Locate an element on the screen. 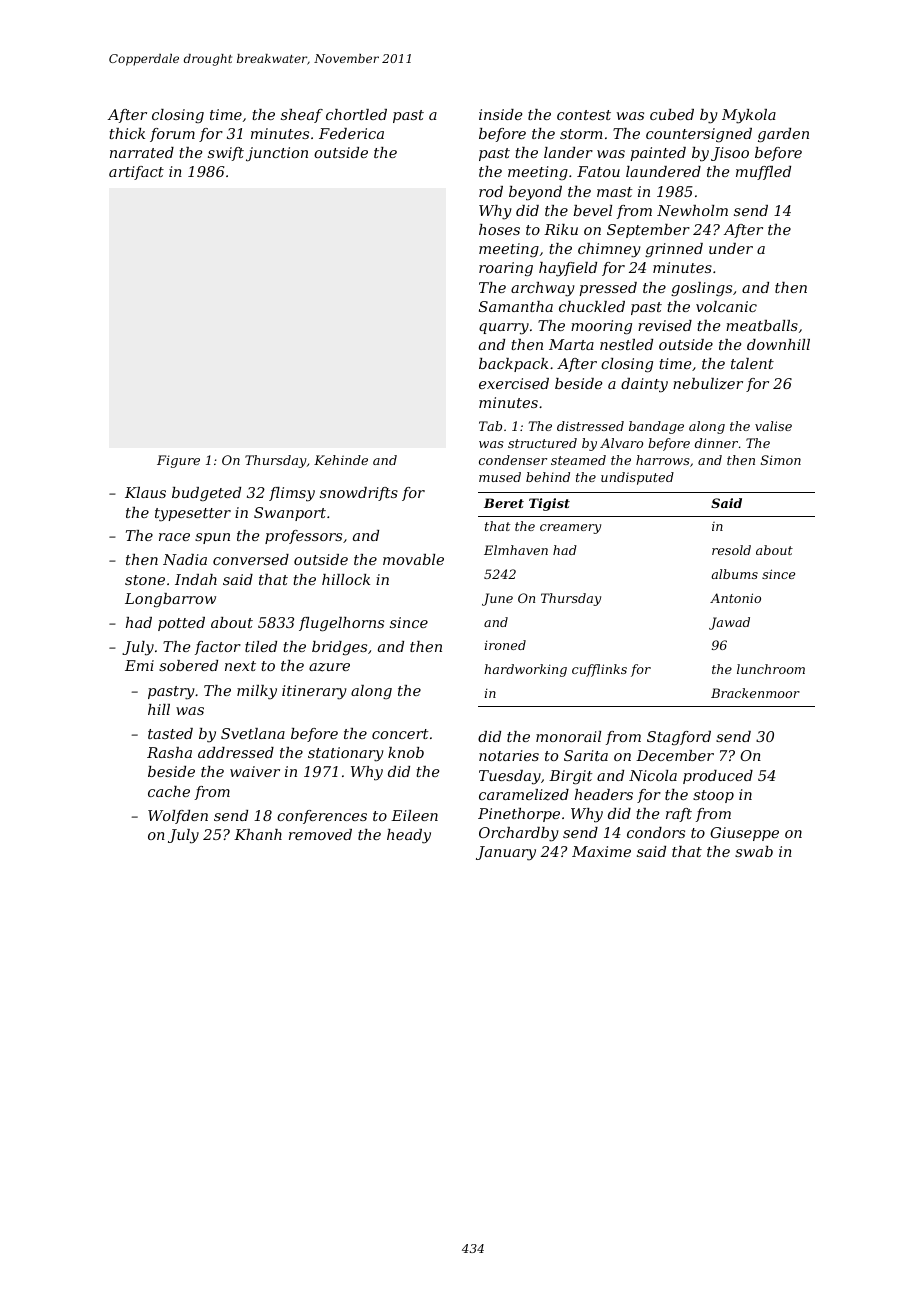  nebulizer is located at coordinates (708, 384).
